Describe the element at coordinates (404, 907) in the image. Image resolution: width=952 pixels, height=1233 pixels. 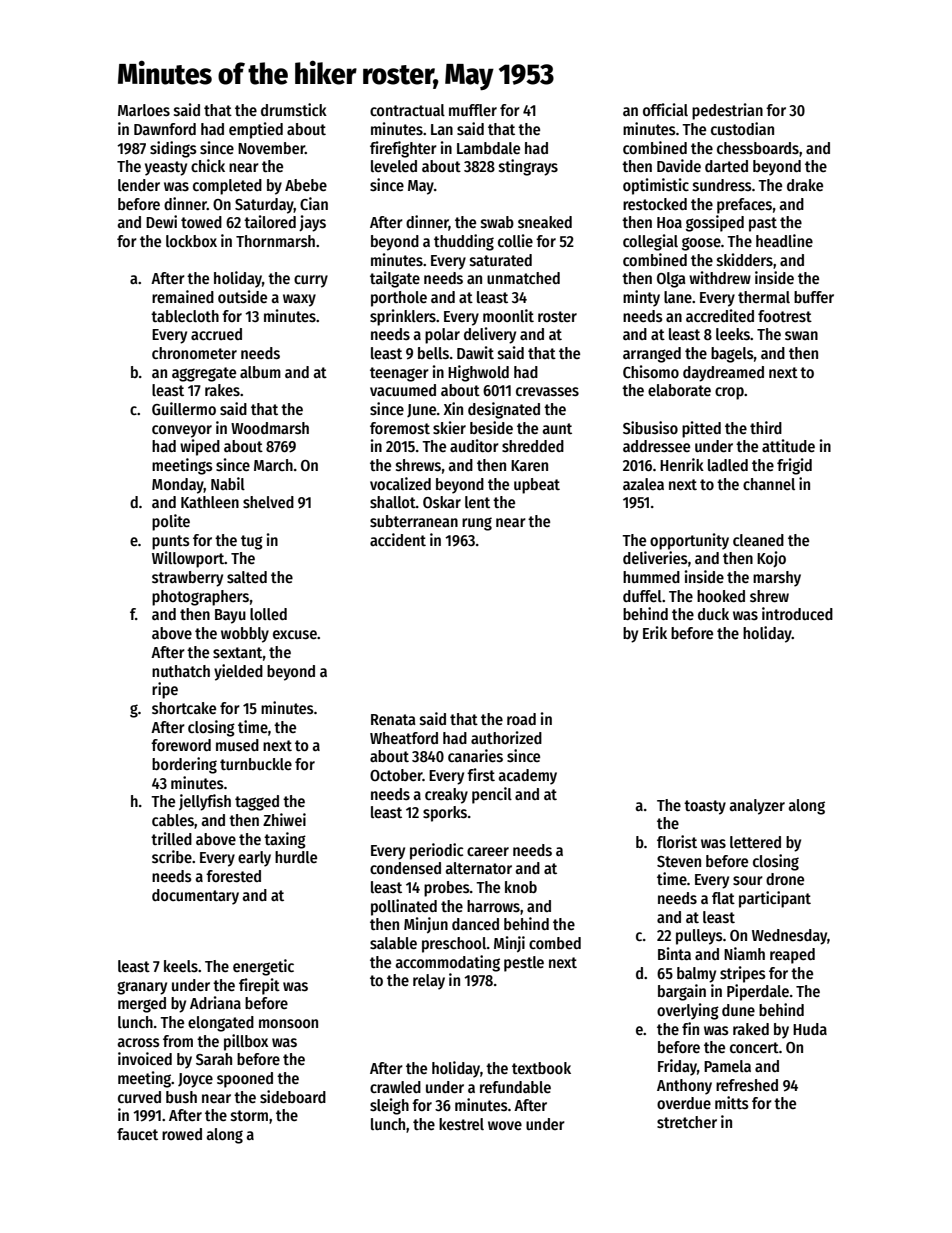
I see `pollinated` at that location.
